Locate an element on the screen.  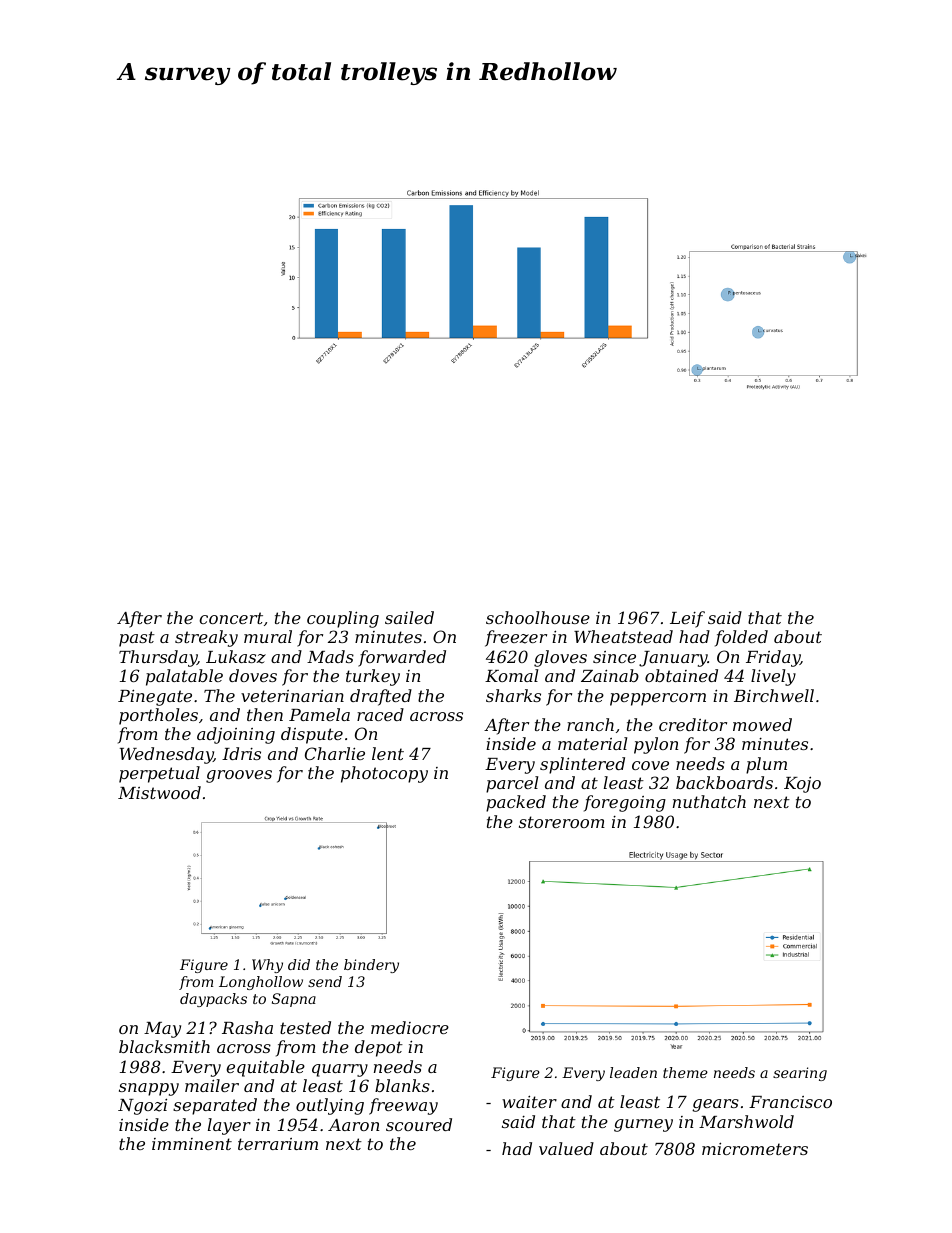
streaky is located at coordinates (206, 638).
